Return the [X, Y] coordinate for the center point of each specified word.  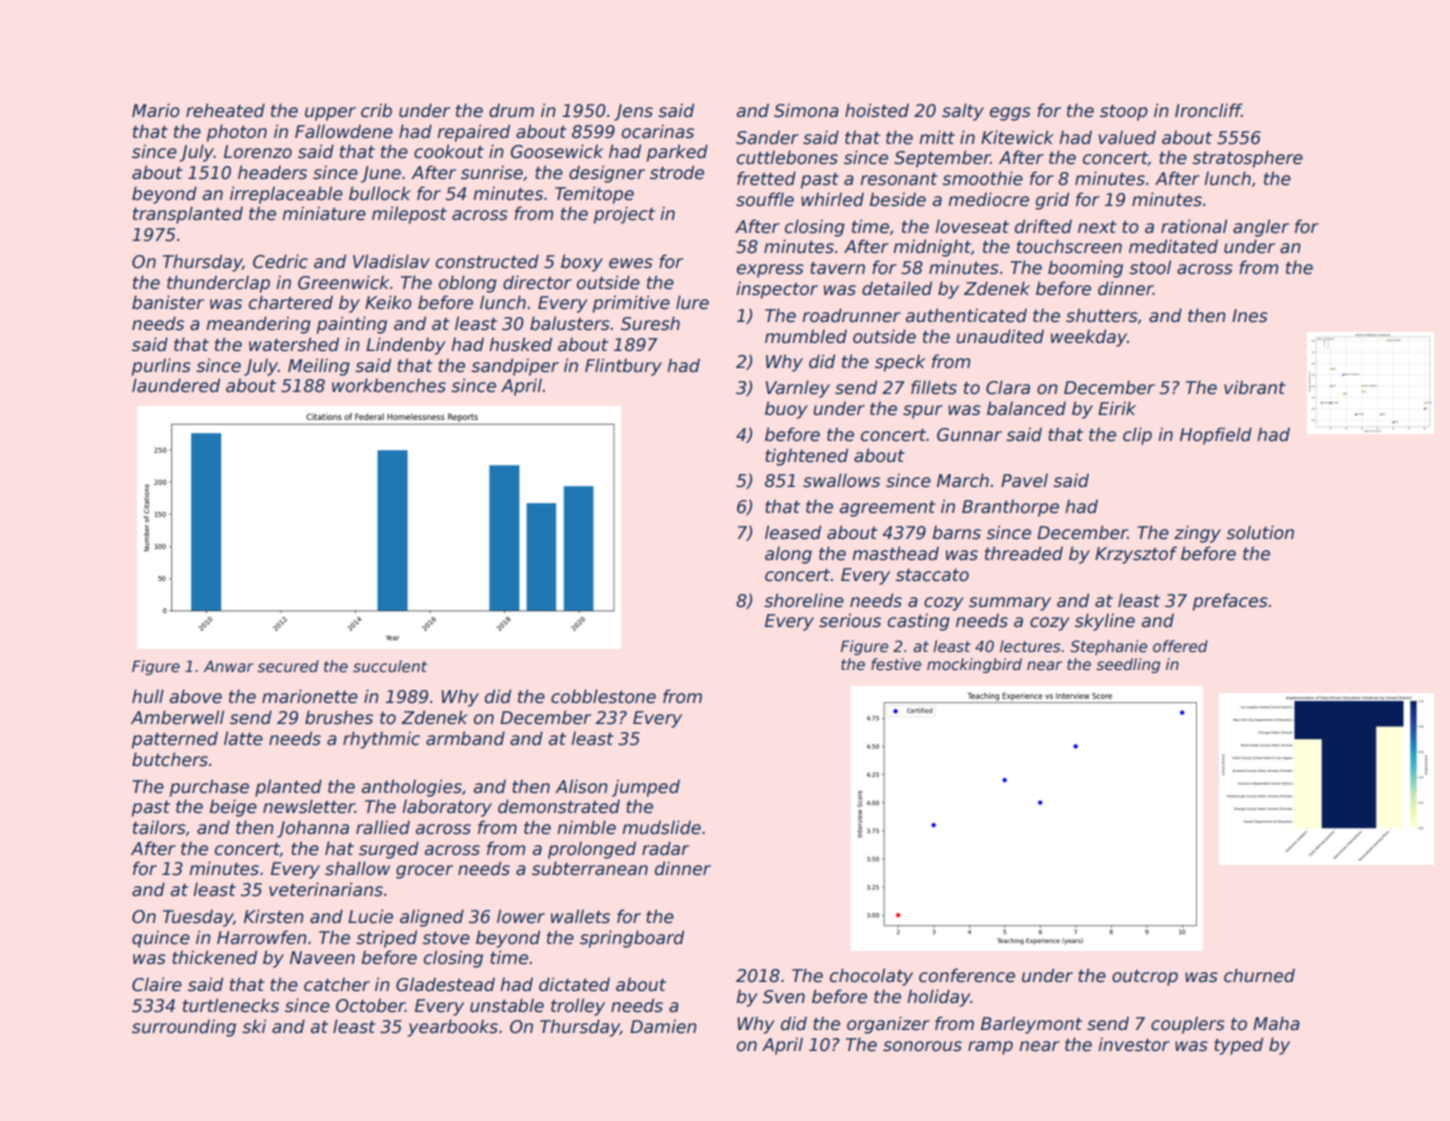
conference [967, 975]
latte [243, 738]
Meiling [319, 367]
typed [1238, 1046]
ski [254, 1026]
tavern [837, 268]
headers [272, 172]
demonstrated [559, 806]
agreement [888, 509]
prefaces [1230, 602]
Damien [663, 1026]
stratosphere [1247, 159]
